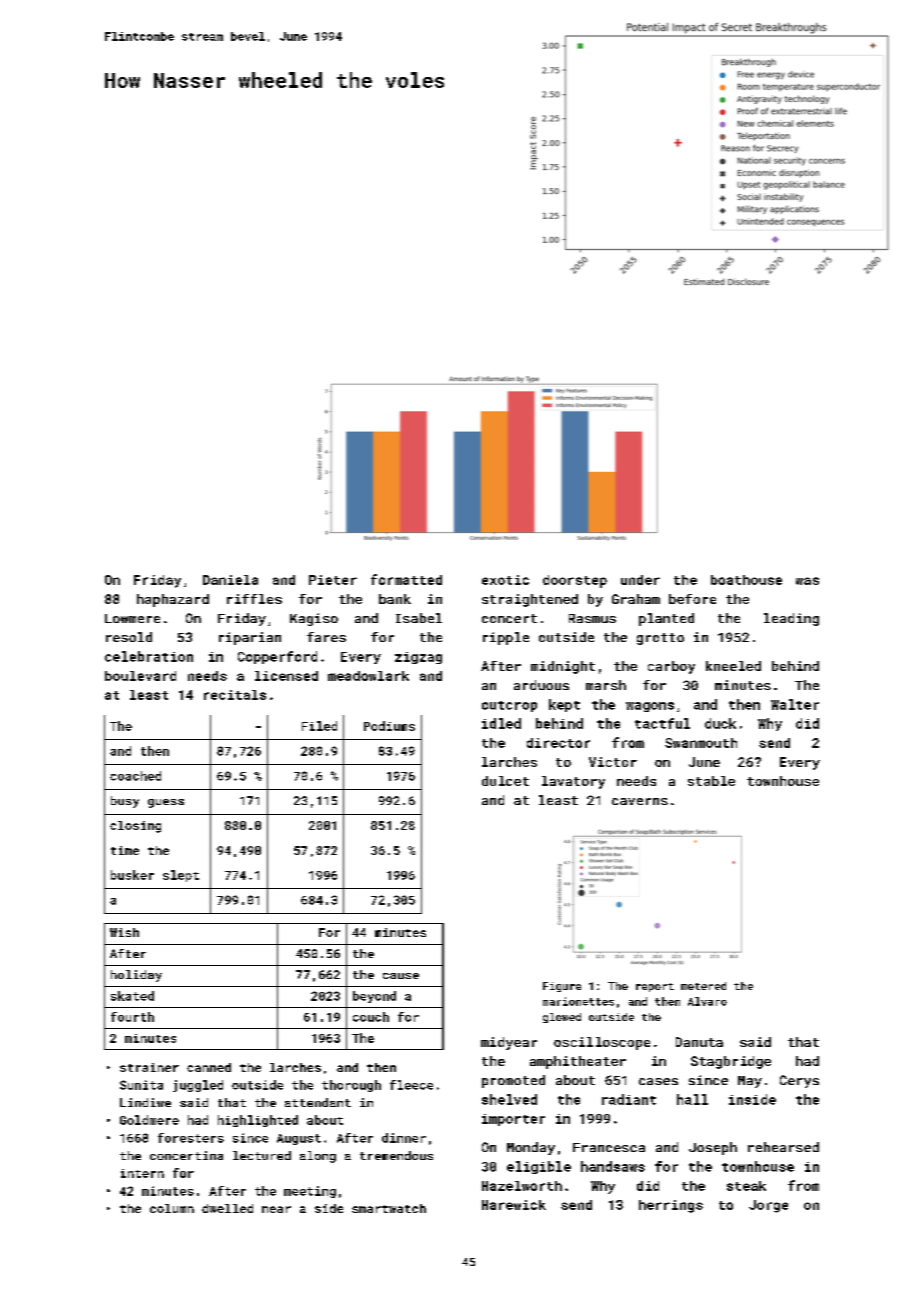 This image has height=1308, width=924. What do you see at coordinates (230, 580) in the image?
I see `Daniela` at bounding box center [230, 580].
